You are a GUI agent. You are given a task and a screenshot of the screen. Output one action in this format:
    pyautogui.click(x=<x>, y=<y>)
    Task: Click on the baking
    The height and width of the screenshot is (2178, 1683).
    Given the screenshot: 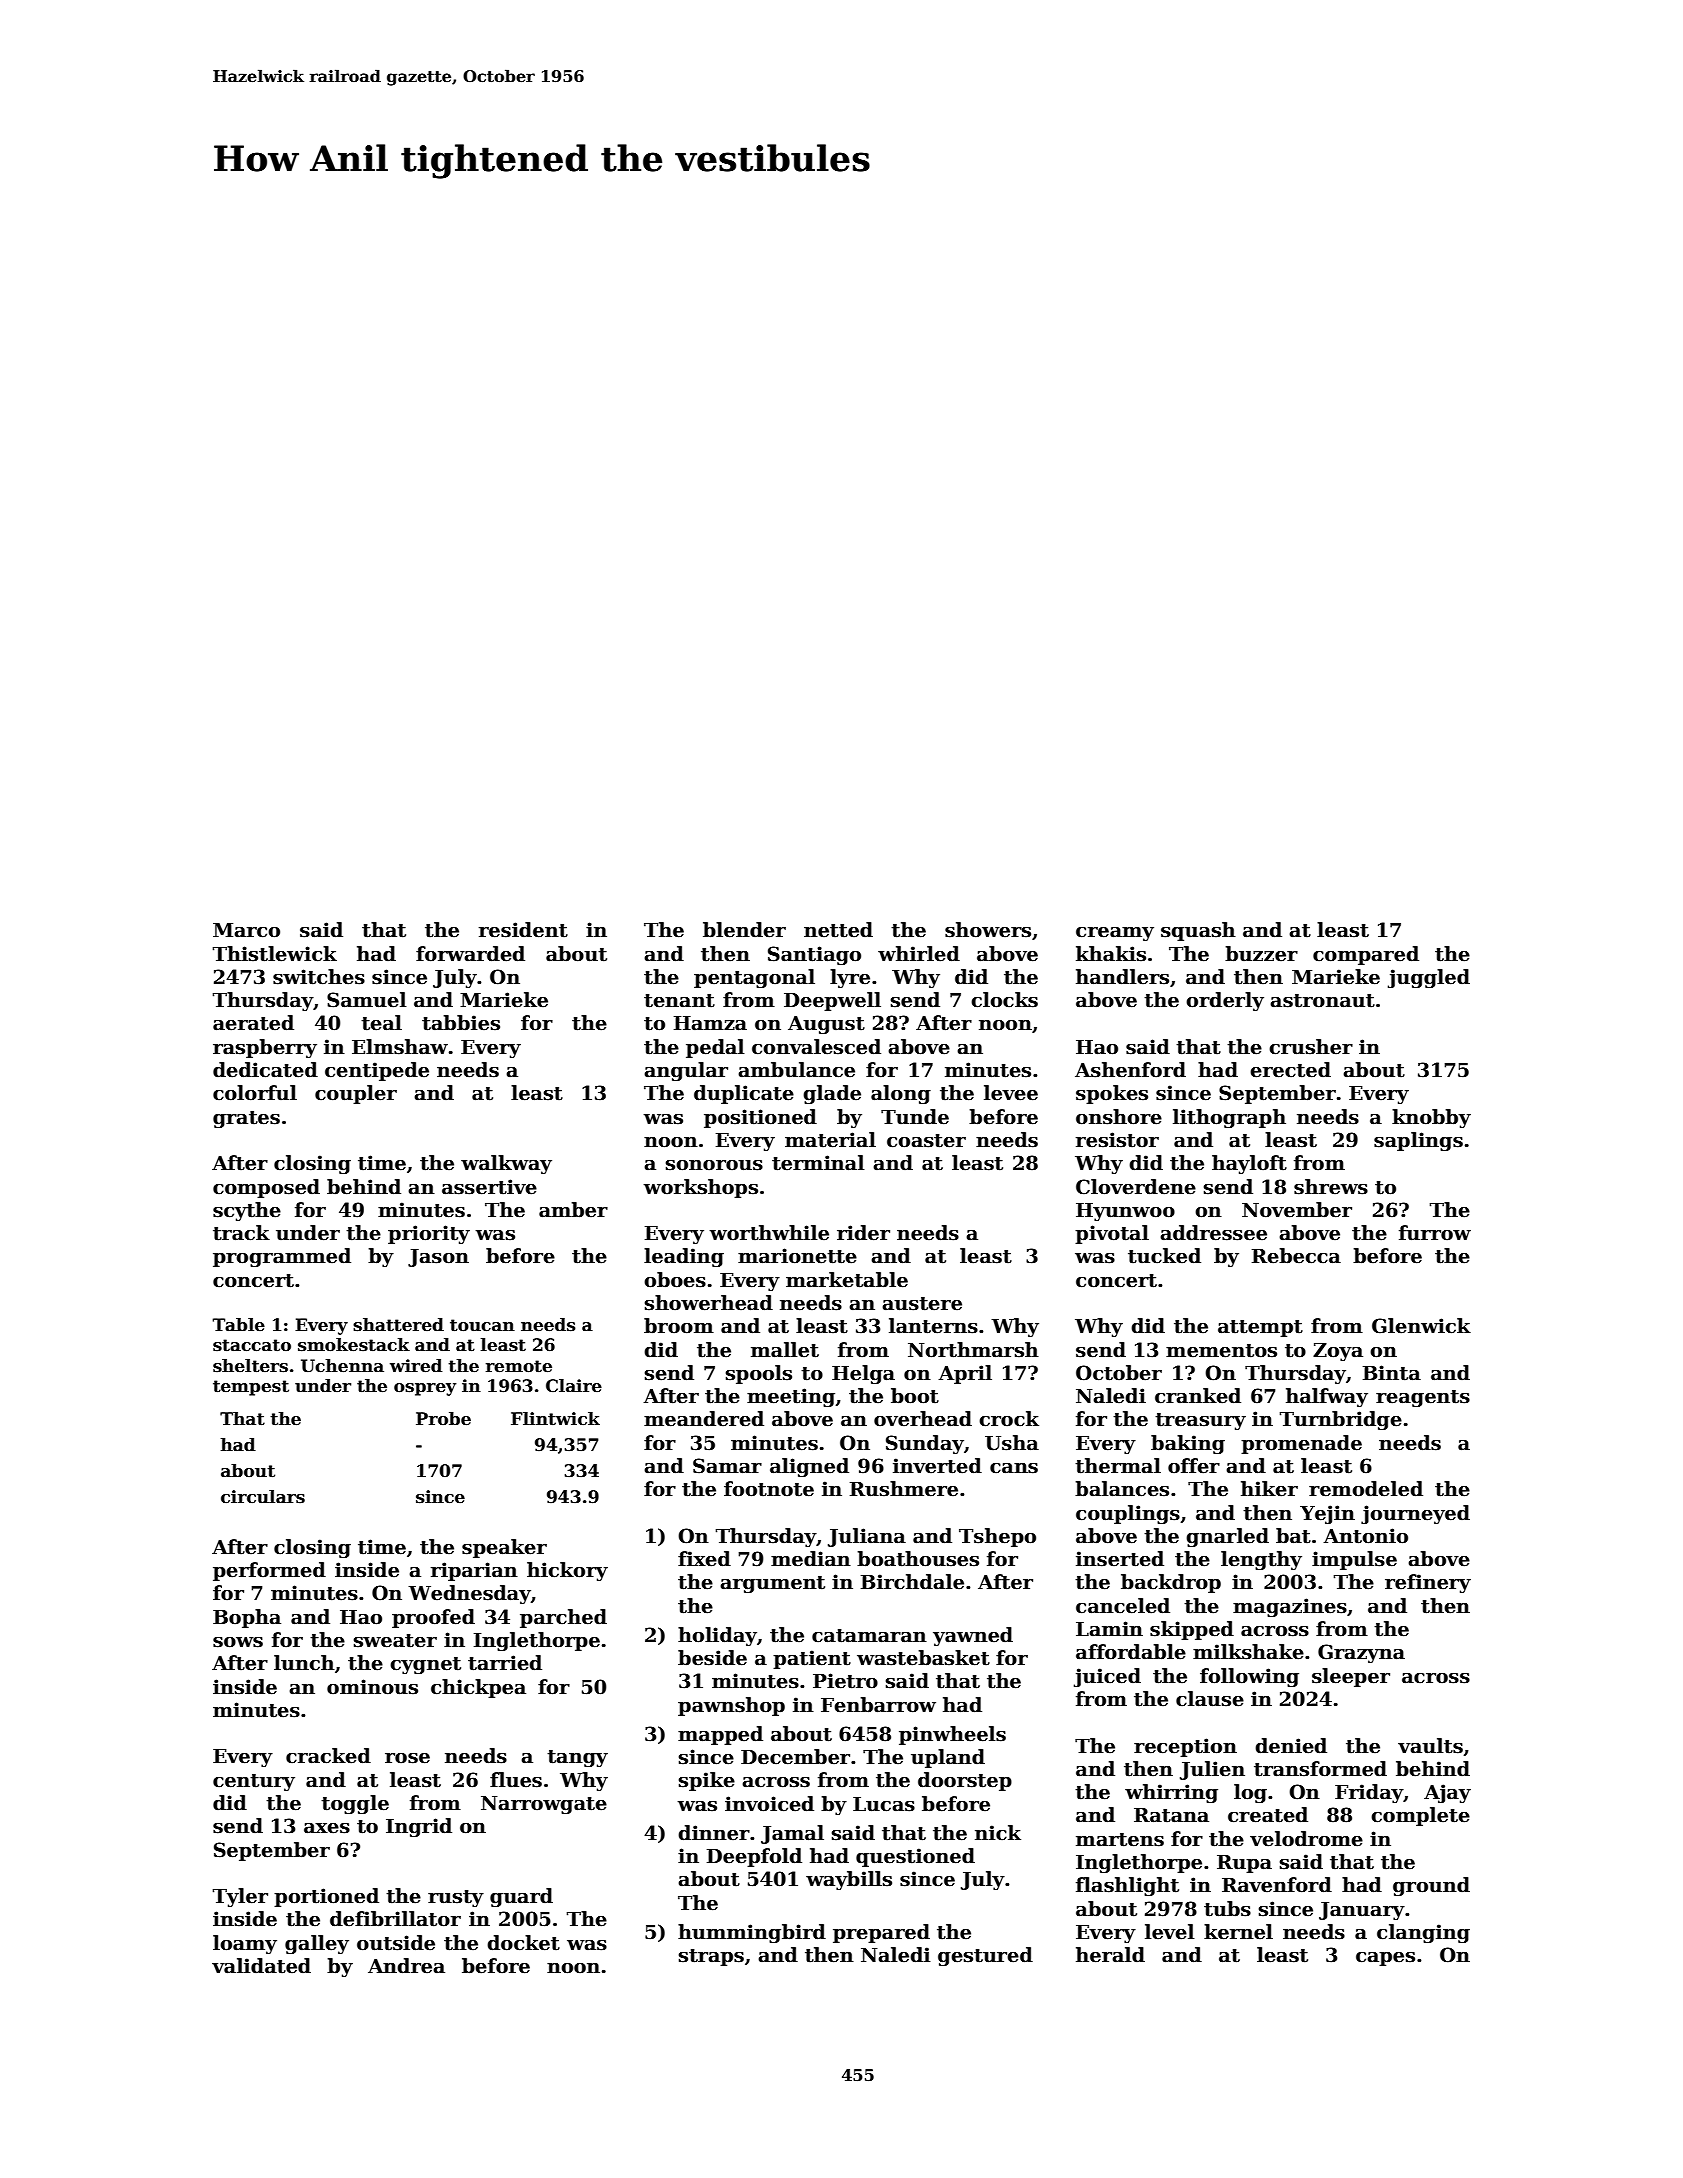 What is the action you would take?
    pyautogui.click(x=1188, y=1444)
